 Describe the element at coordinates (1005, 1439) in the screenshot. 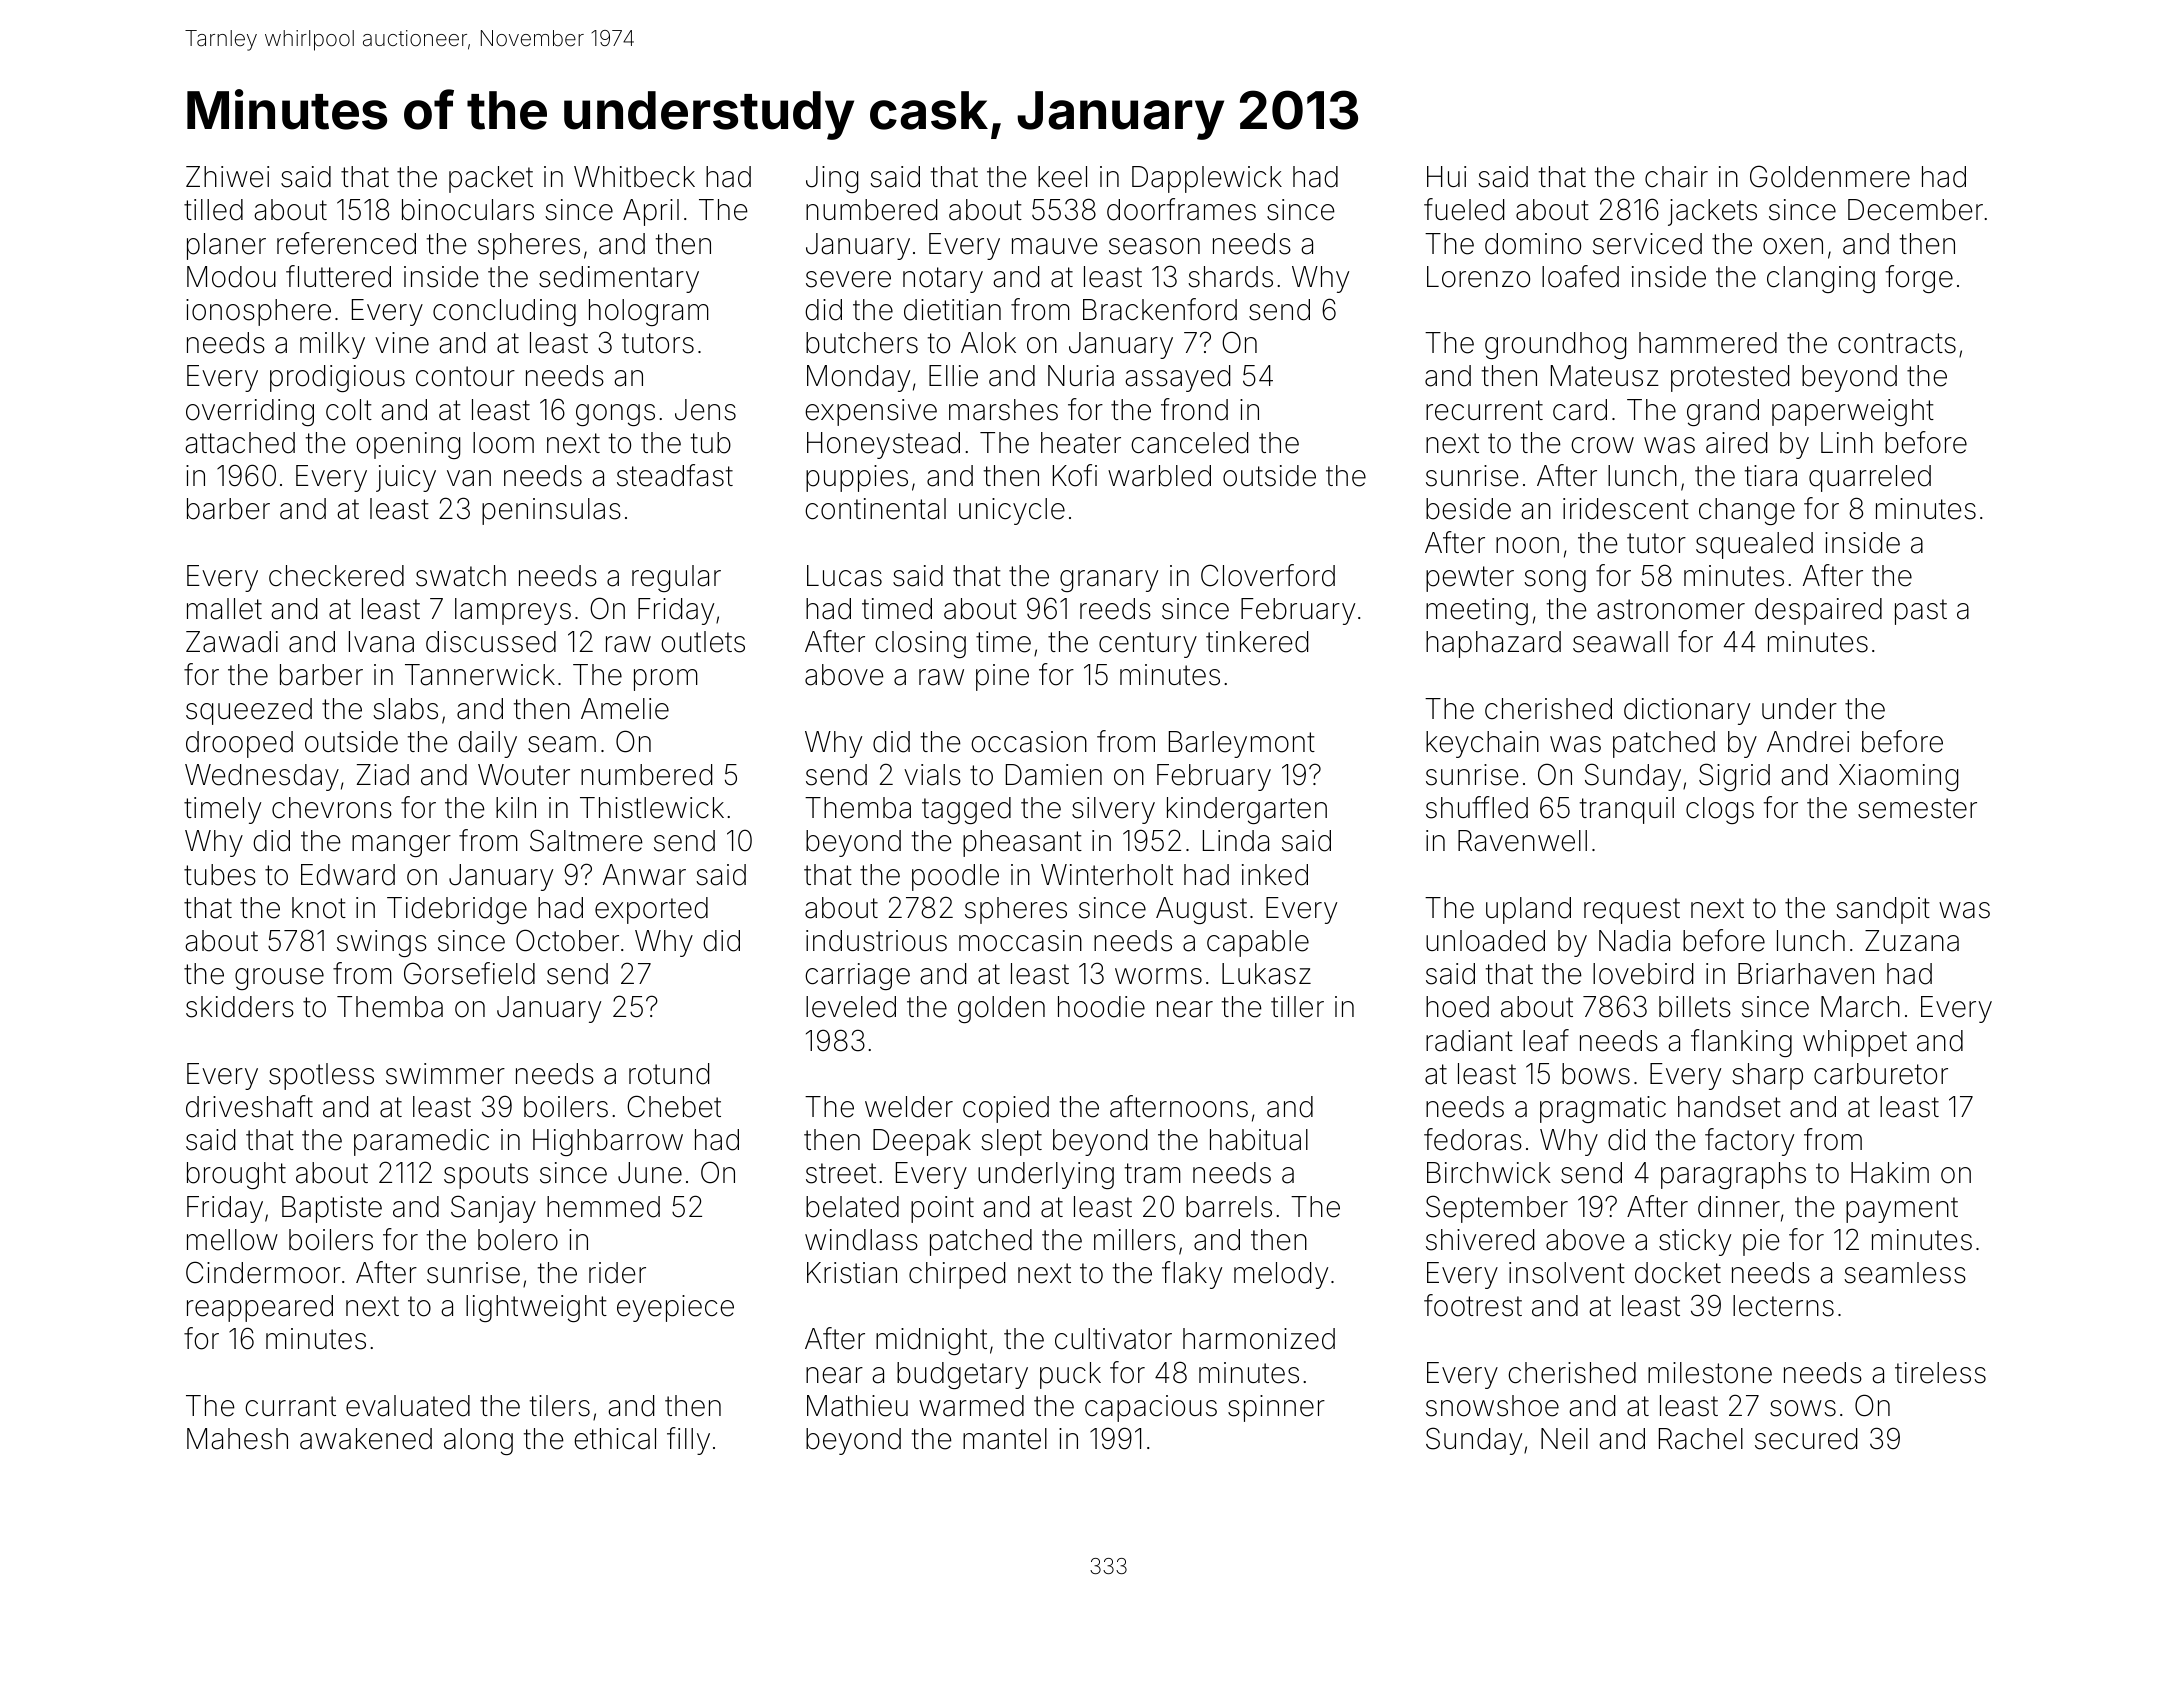

I see `mantel` at that location.
